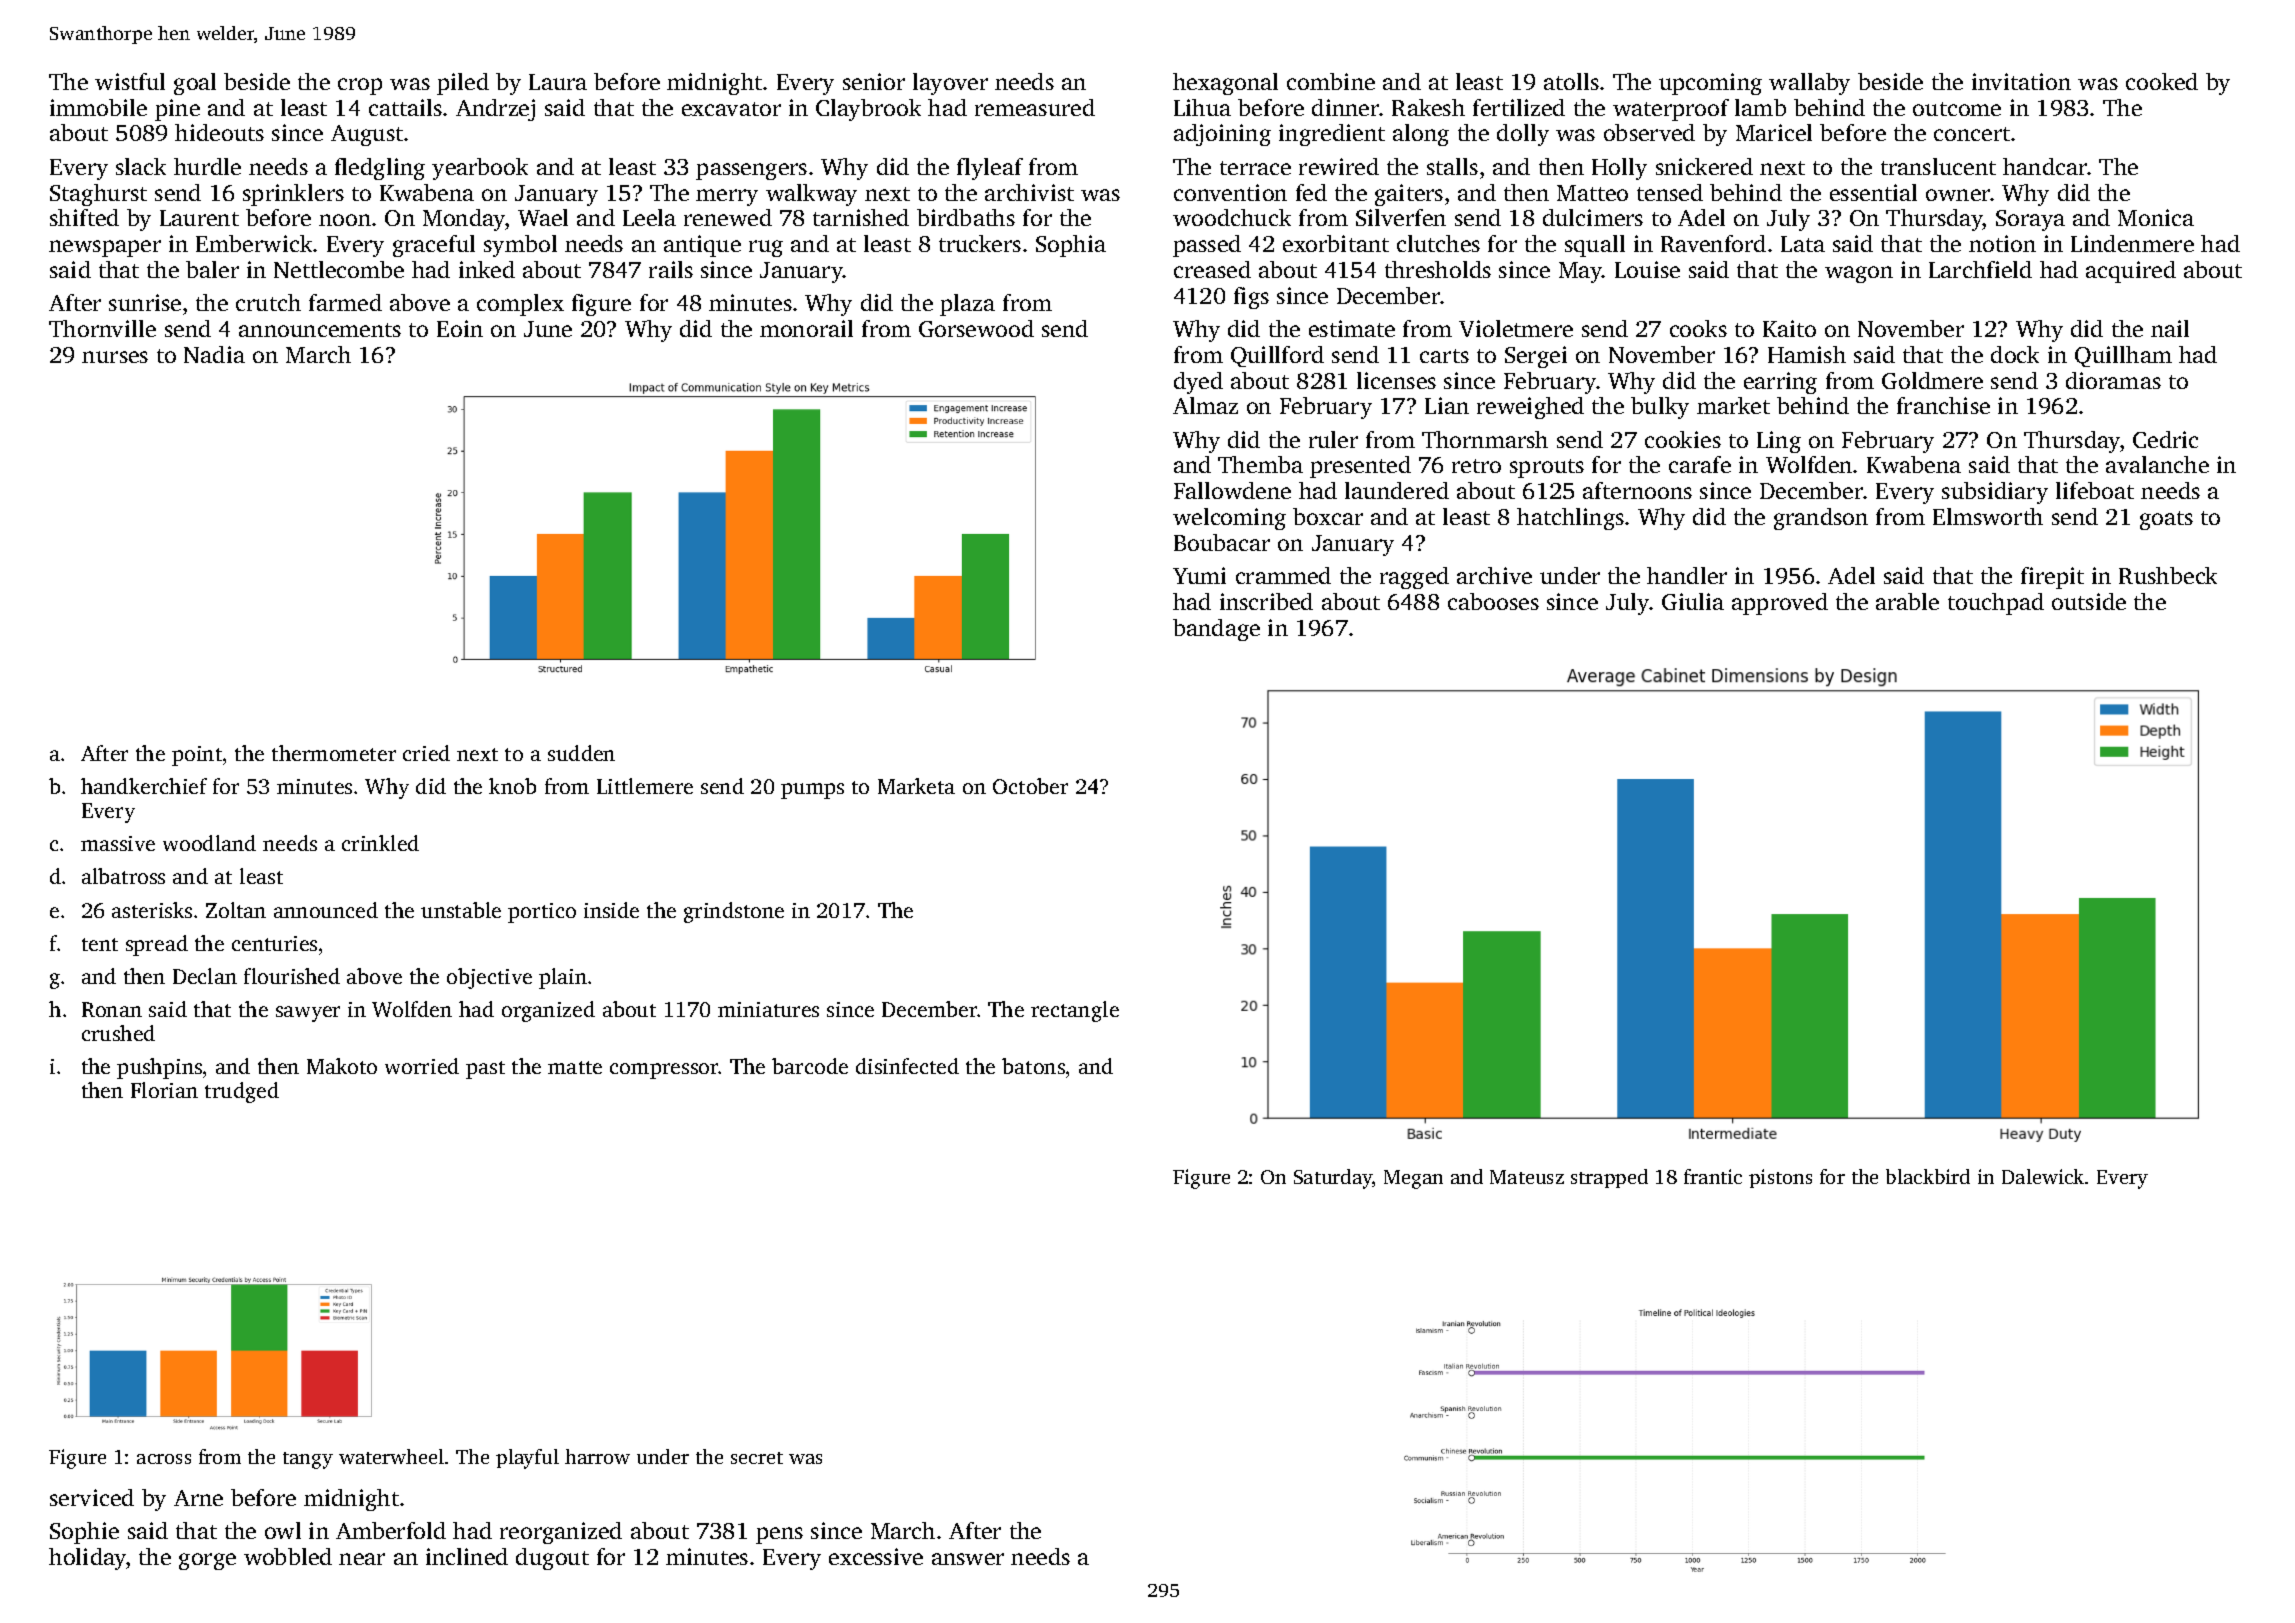  I want to click on waterwheel, so click(391, 1456).
